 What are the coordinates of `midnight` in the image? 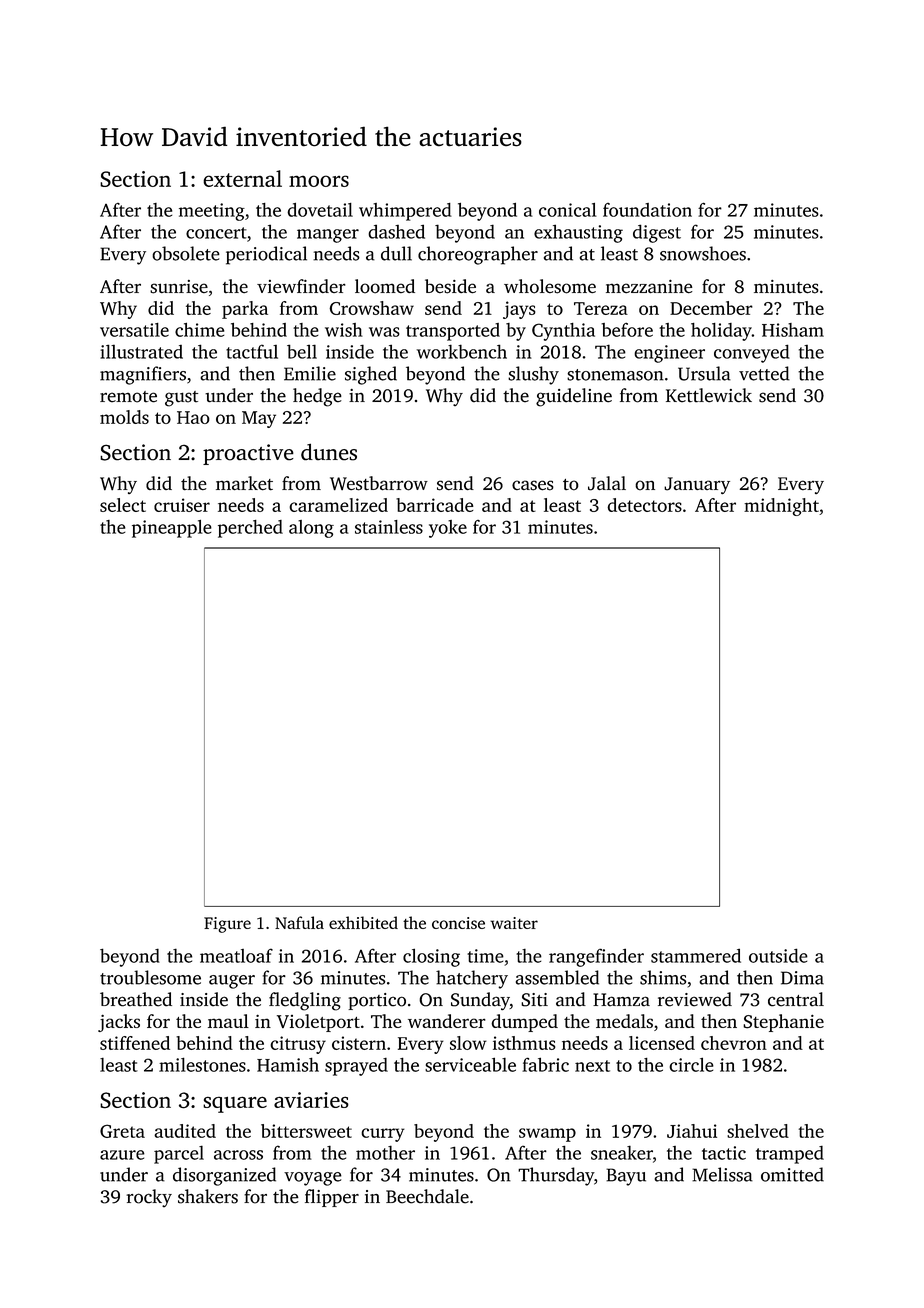 It's located at (781, 507).
